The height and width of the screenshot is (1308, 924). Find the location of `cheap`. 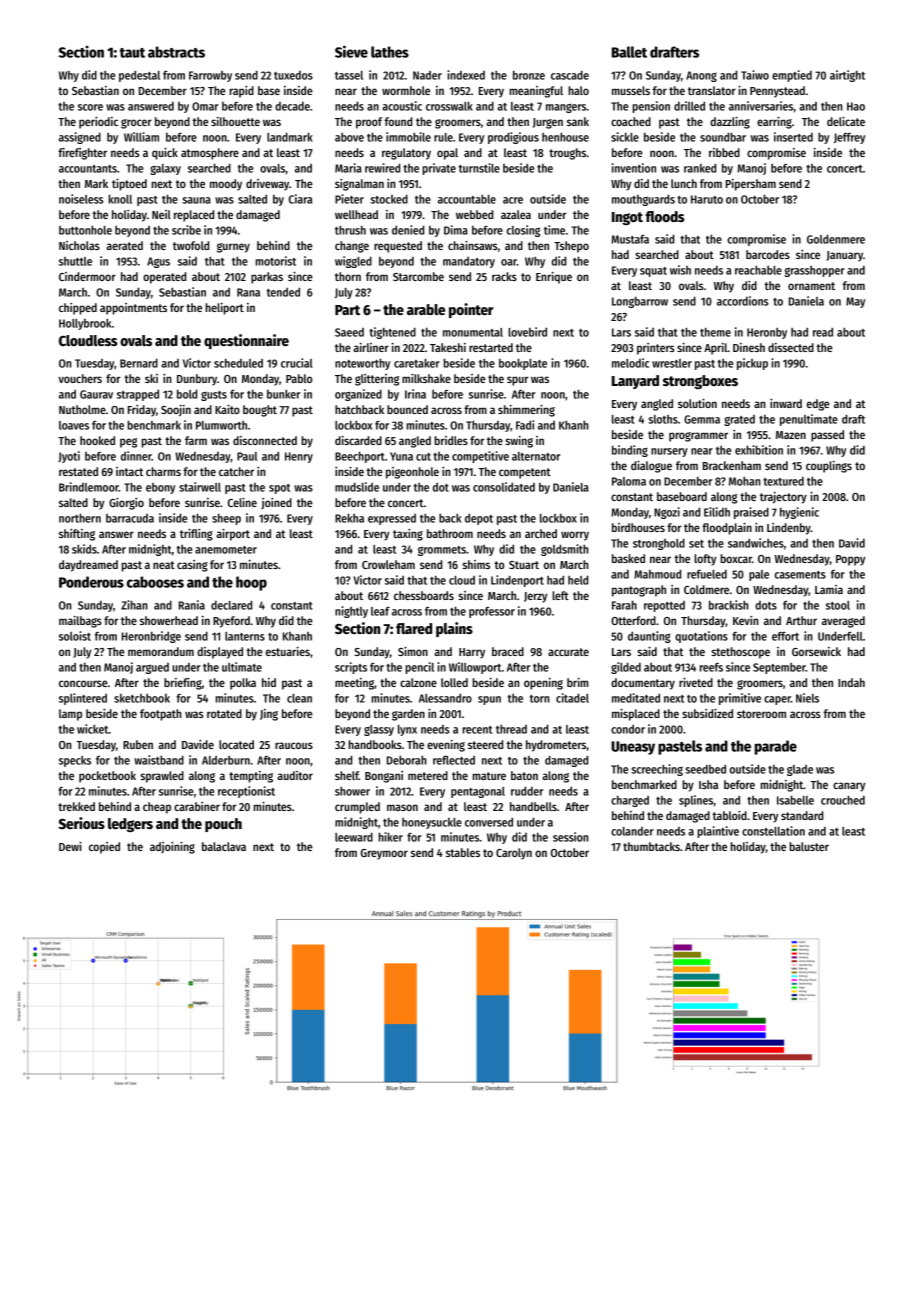

cheap is located at coordinates (157, 808).
